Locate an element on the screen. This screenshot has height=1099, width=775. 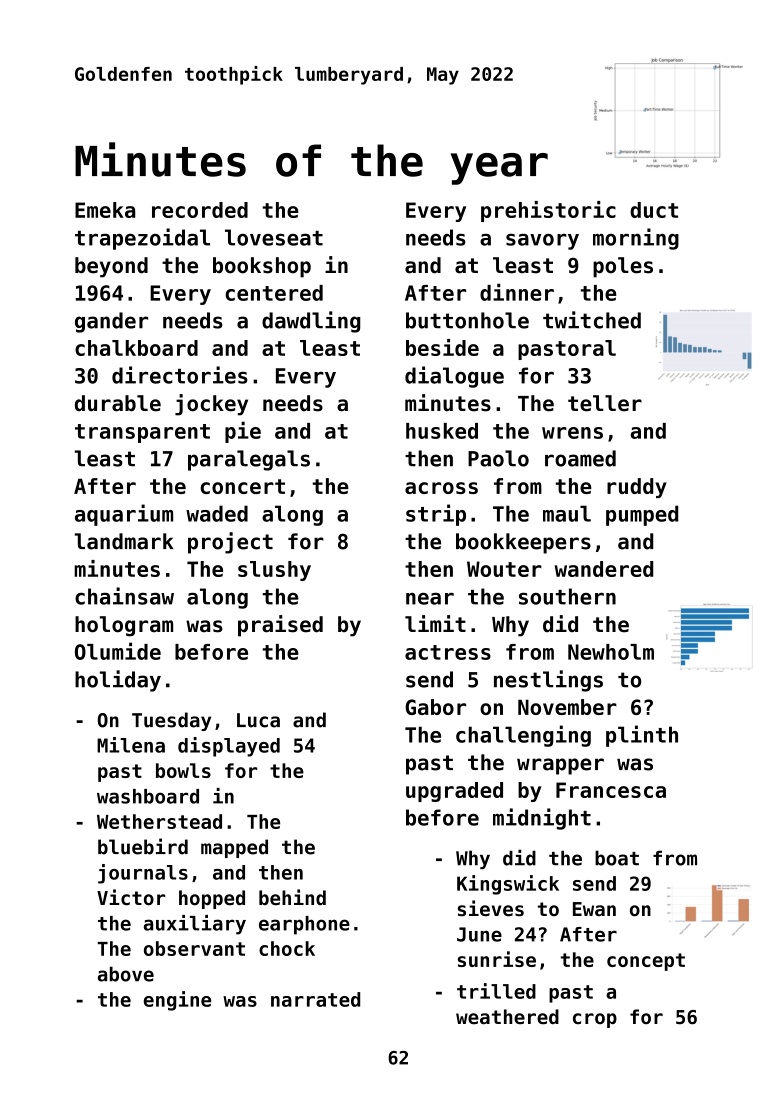
savory is located at coordinates (542, 242).
